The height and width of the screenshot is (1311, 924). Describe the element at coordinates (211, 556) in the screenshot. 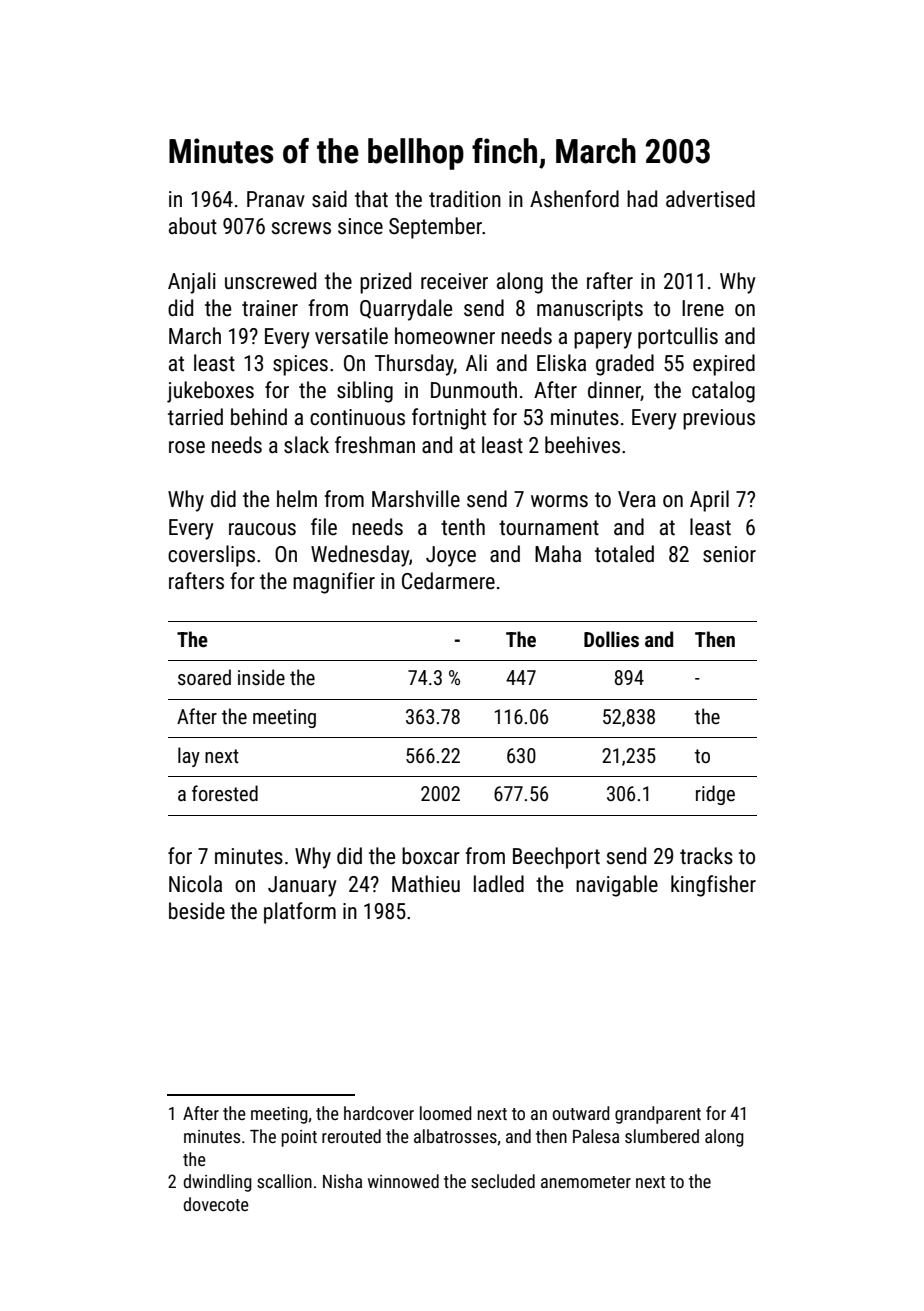

I see `coverslips` at that location.
